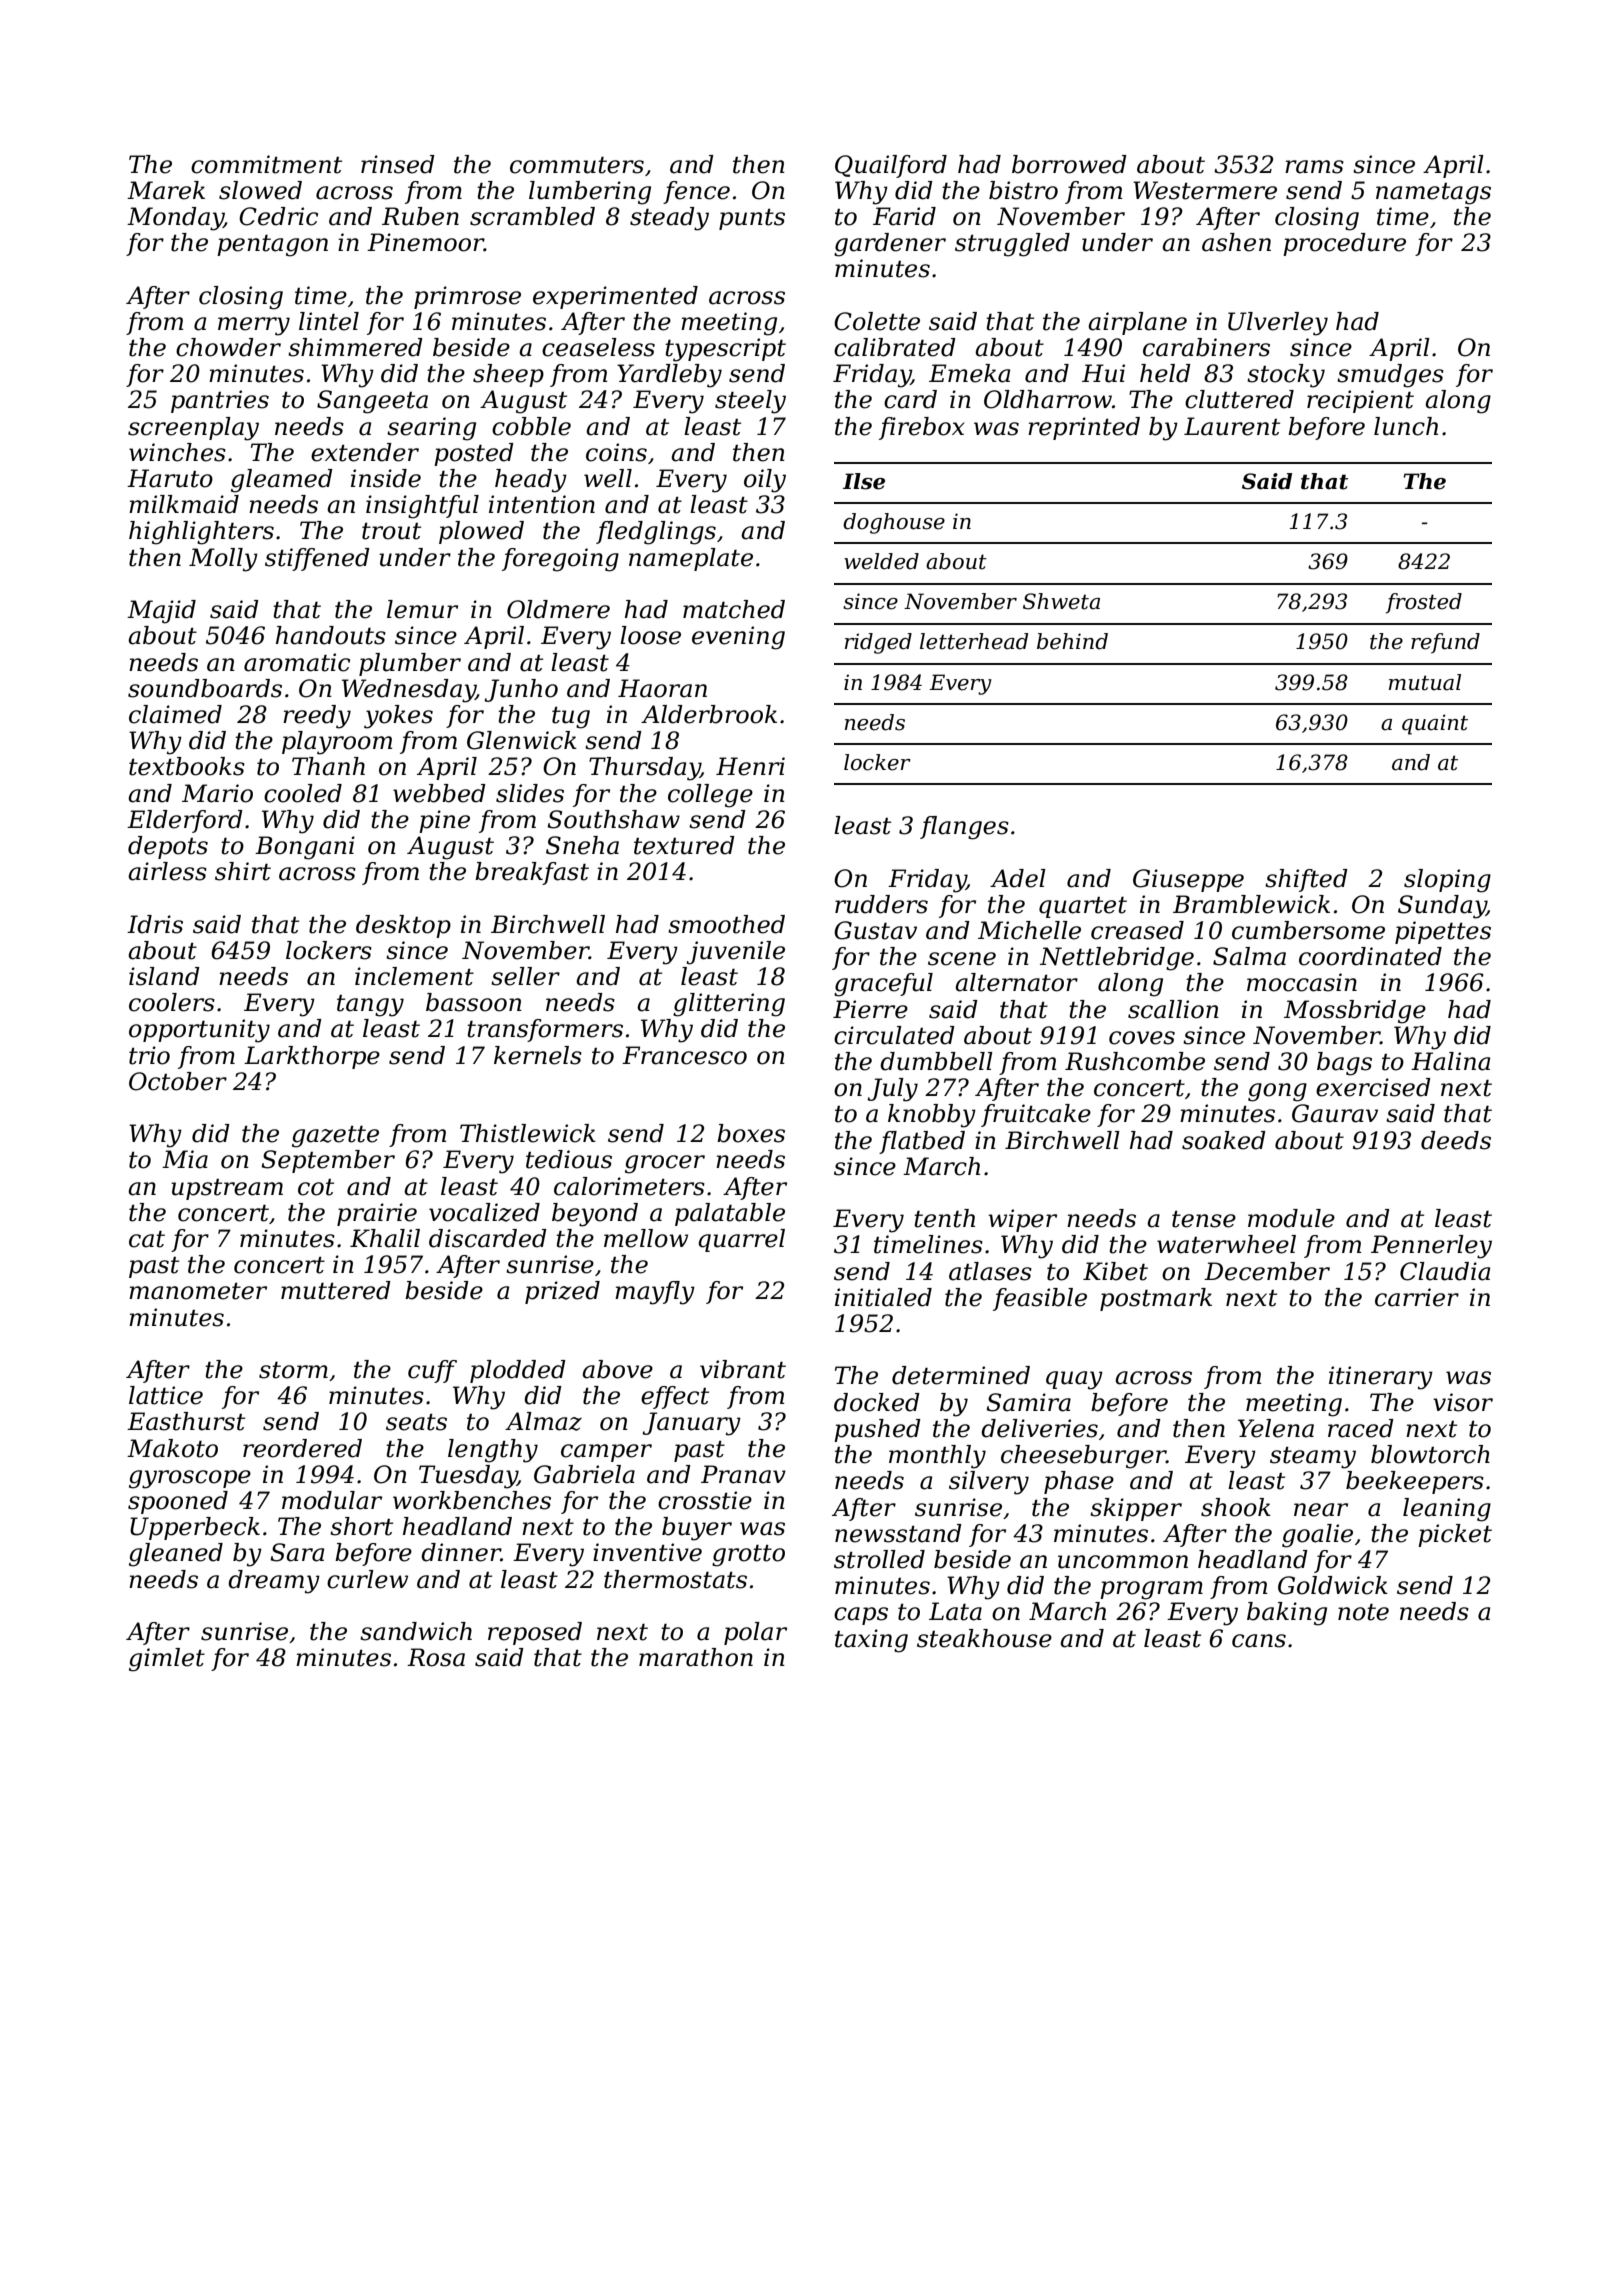 This image has height=2292, width=1620. What do you see at coordinates (1424, 603) in the image?
I see `frosted` at bounding box center [1424, 603].
